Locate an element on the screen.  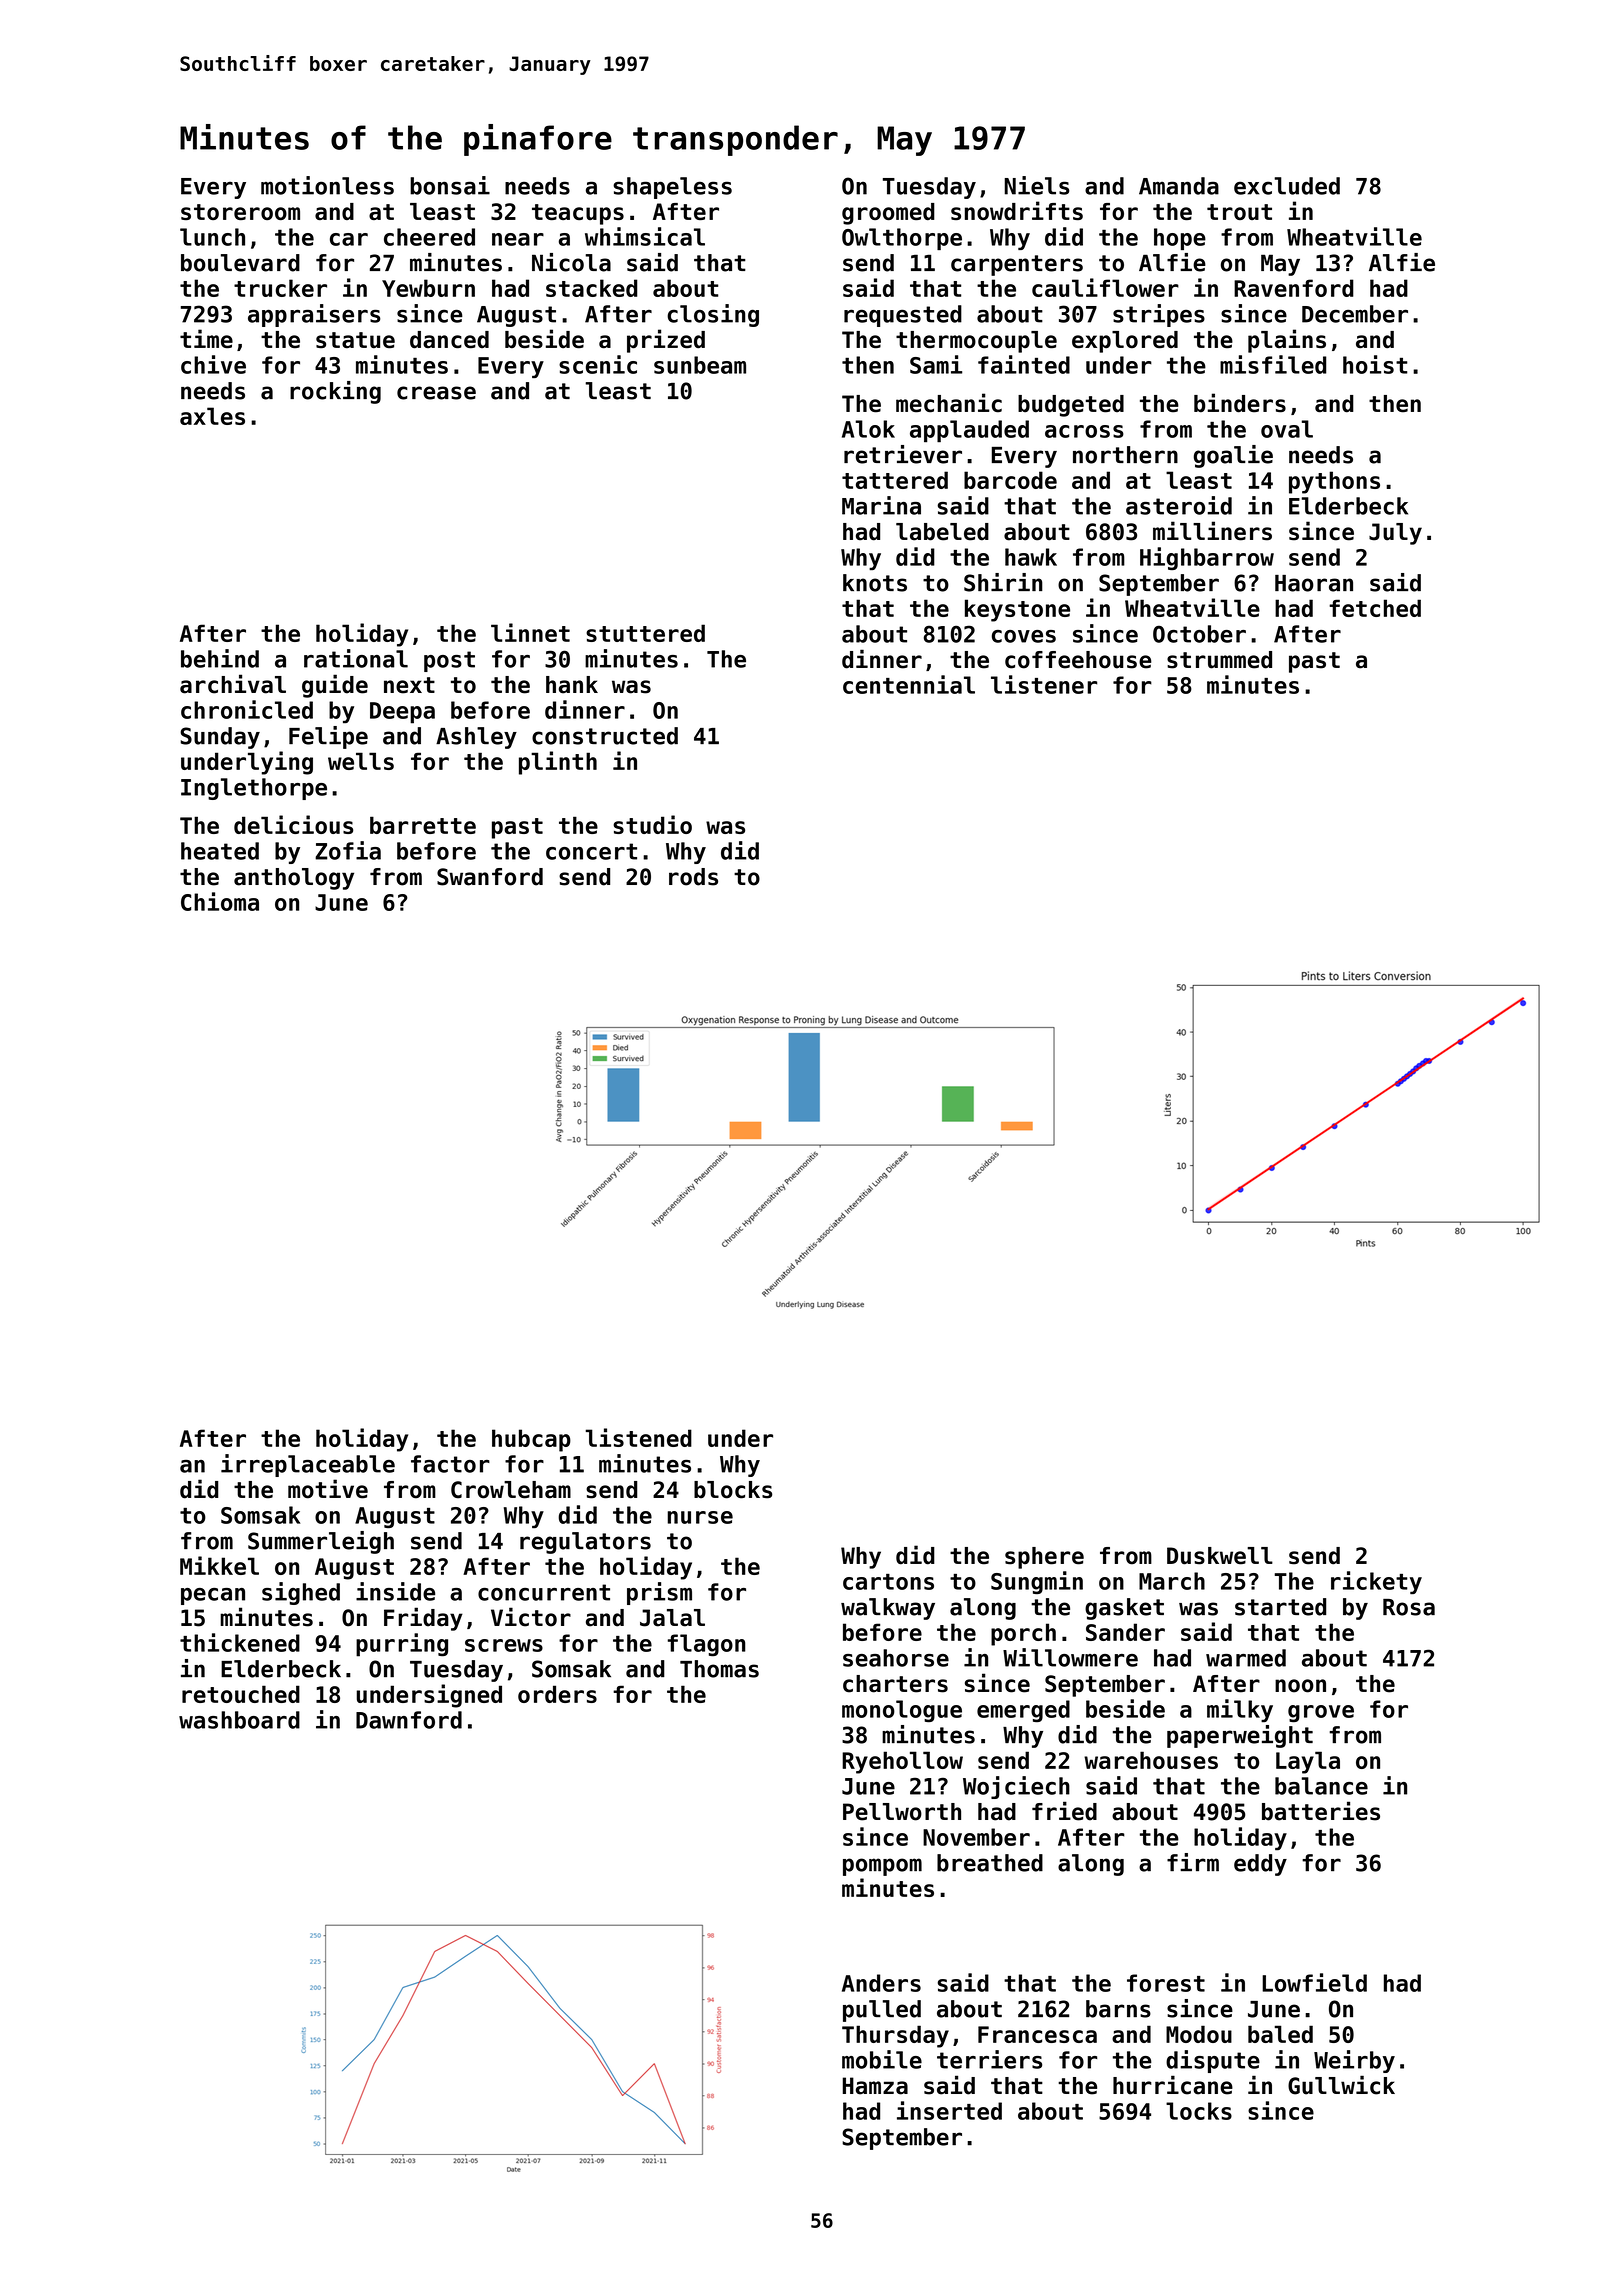
washboard is located at coordinates (239, 1720).
